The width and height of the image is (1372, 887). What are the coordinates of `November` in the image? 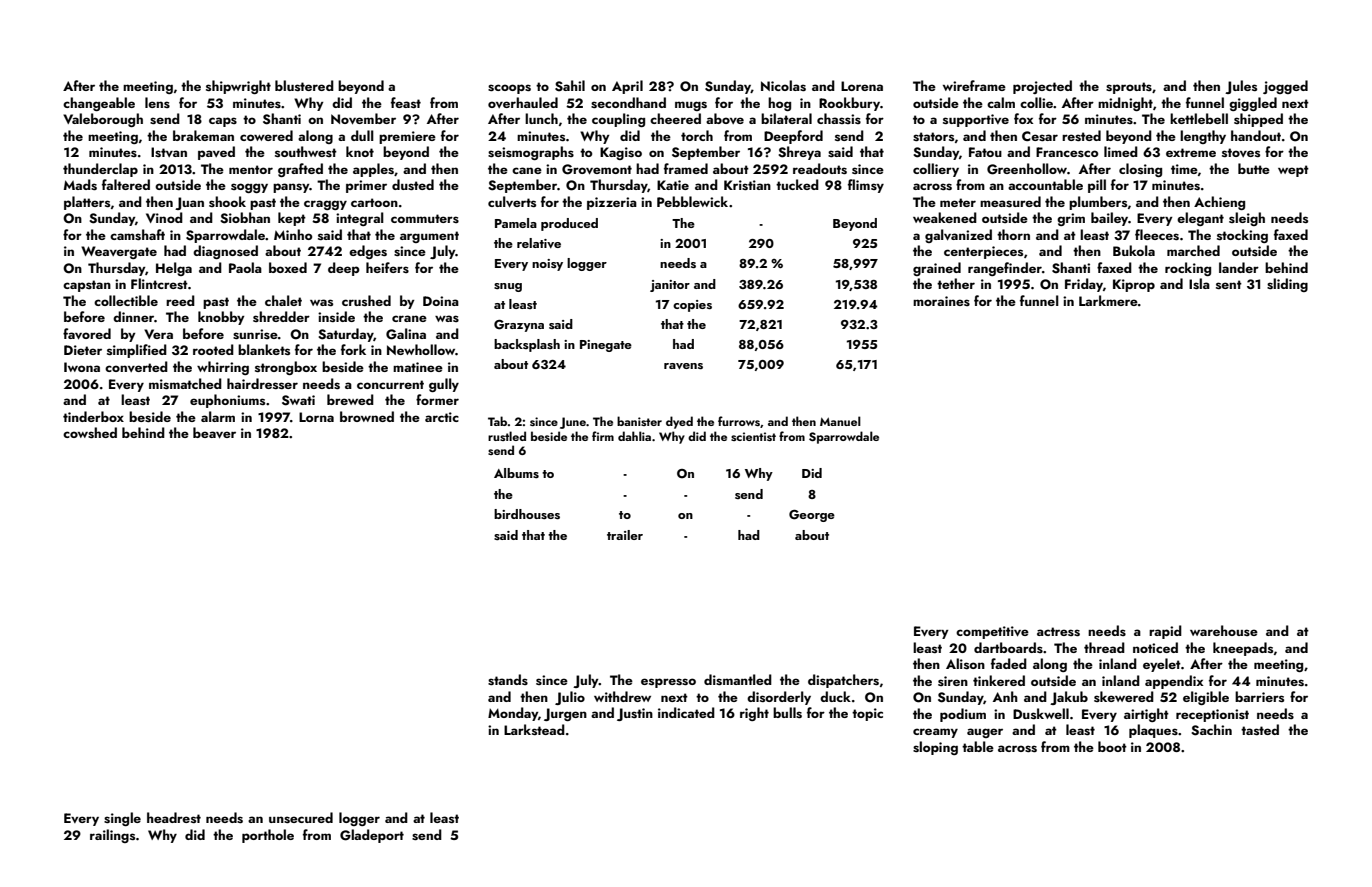 It's located at (363, 119).
